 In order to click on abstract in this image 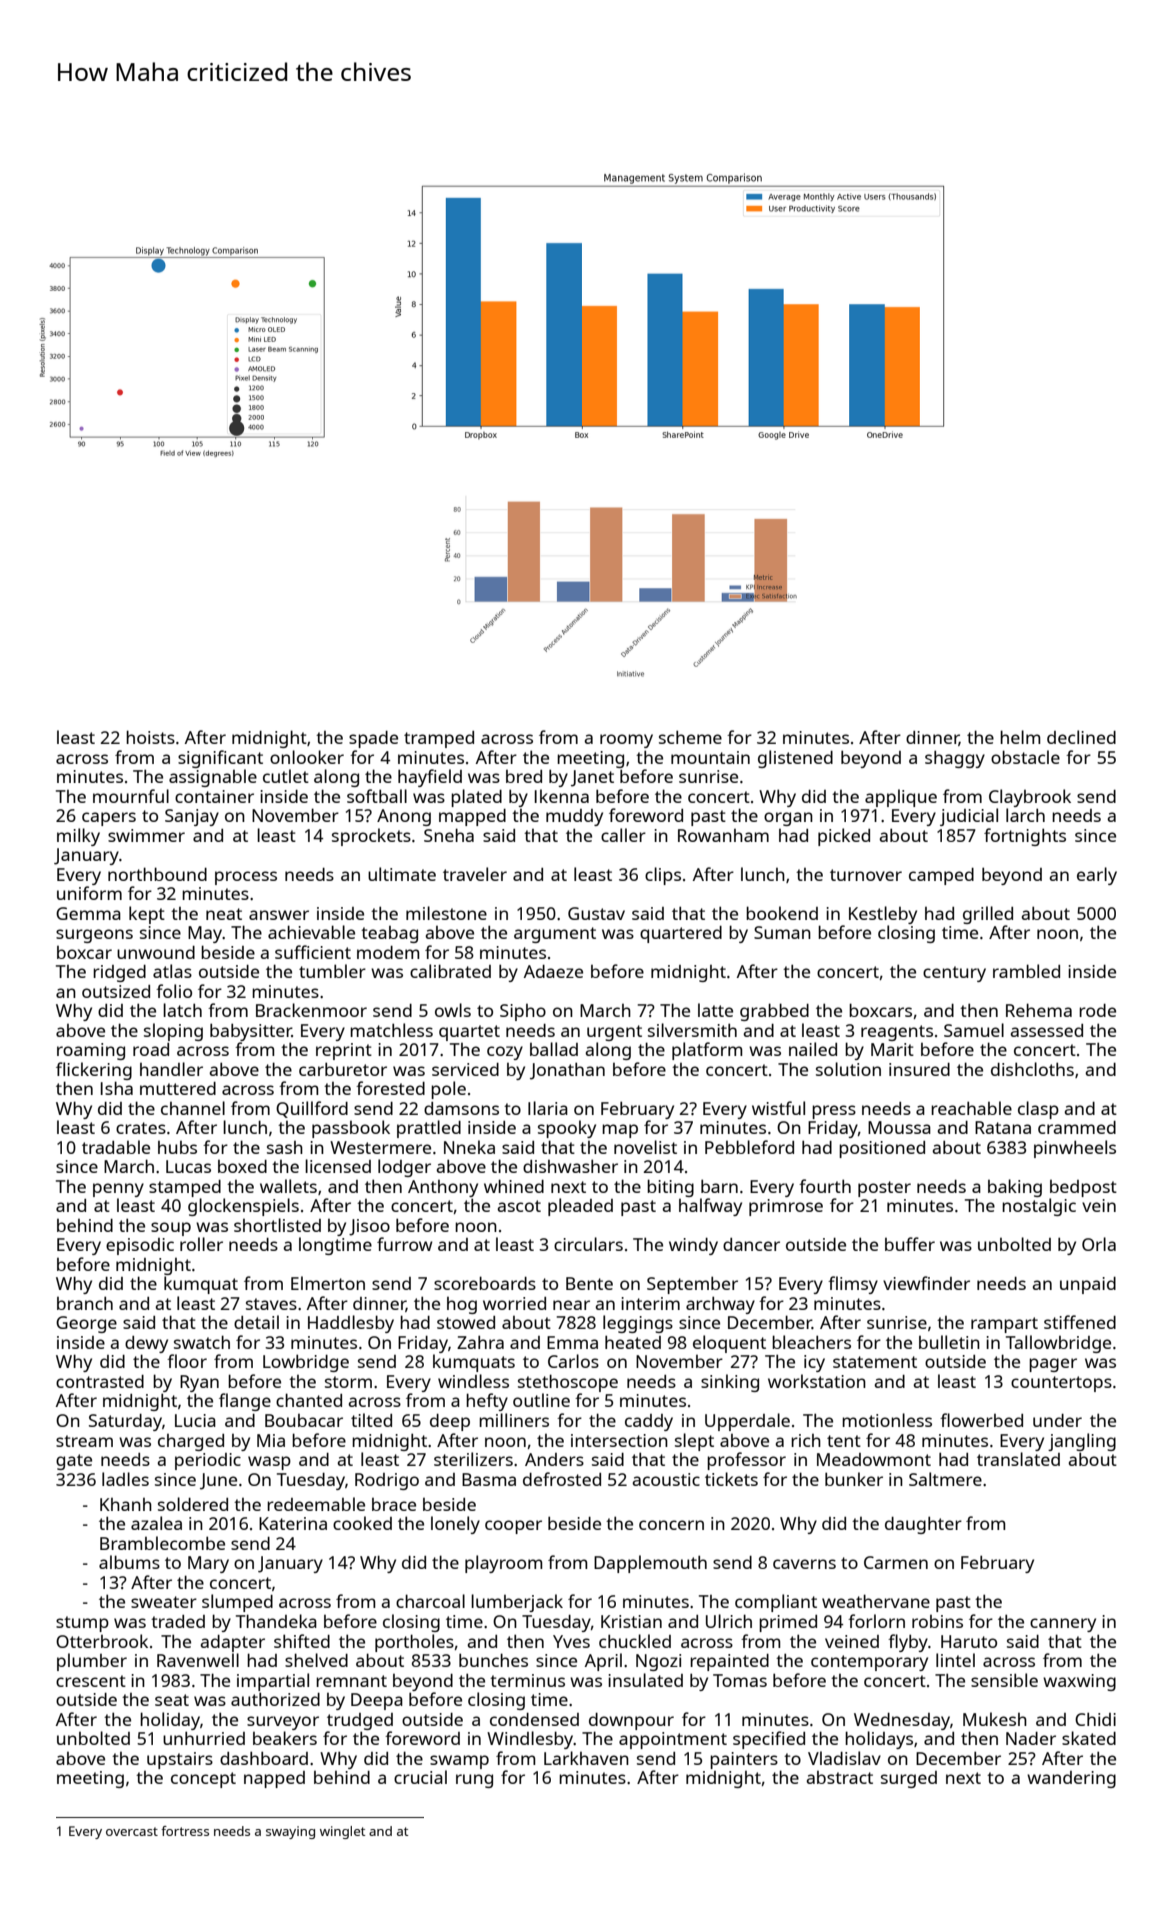, I will do `click(839, 1777)`.
